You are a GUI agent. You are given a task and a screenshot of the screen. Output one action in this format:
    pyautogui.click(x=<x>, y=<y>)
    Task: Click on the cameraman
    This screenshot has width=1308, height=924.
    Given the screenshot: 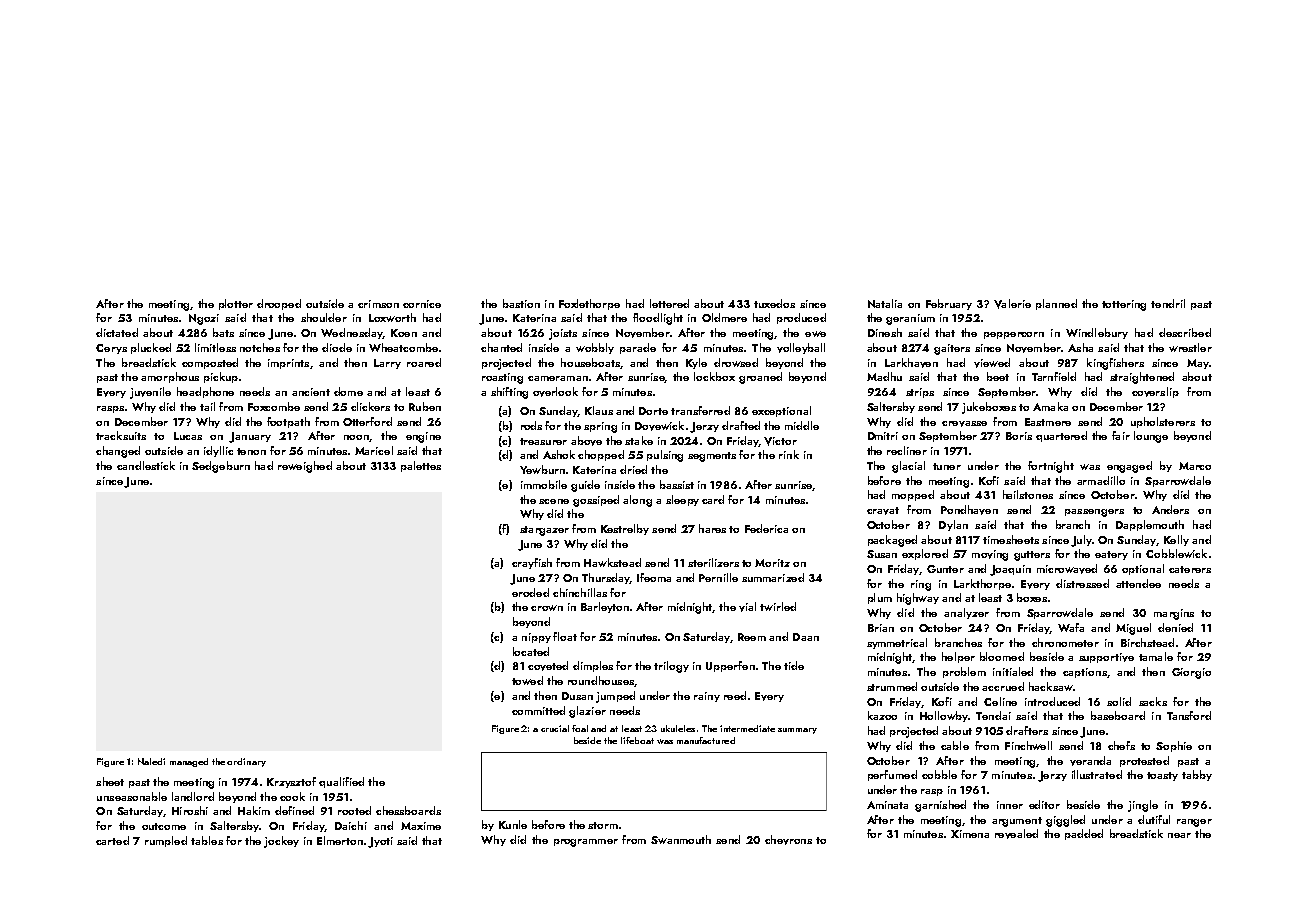 What is the action you would take?
    pyautogui.click(x=558, y=378)
